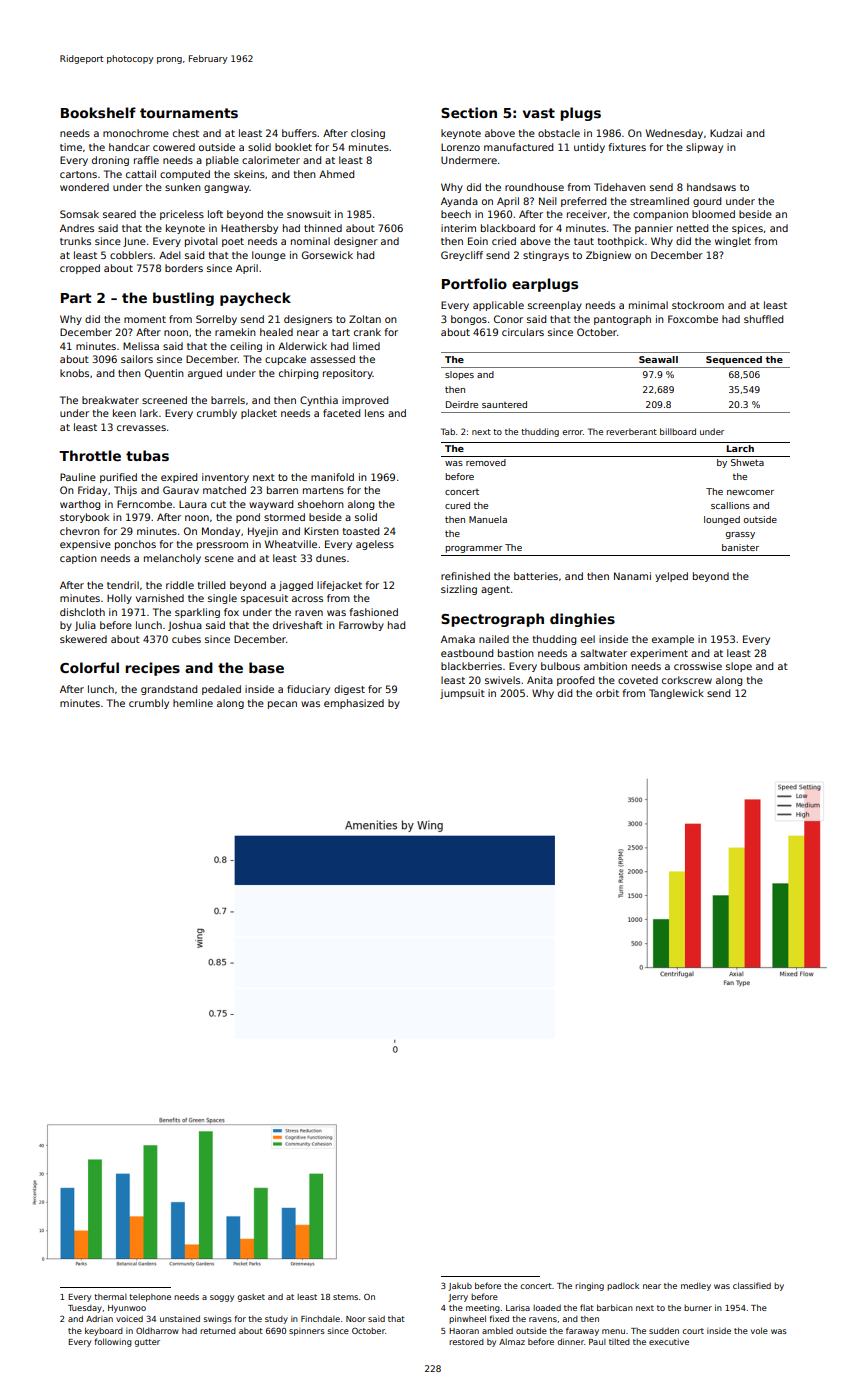 The height and width of the screenshot is (1400, 849). What do you see at coordinates (89, 667) in the screenshot?
I see `Colorful` at bounding box center [89, 667].
